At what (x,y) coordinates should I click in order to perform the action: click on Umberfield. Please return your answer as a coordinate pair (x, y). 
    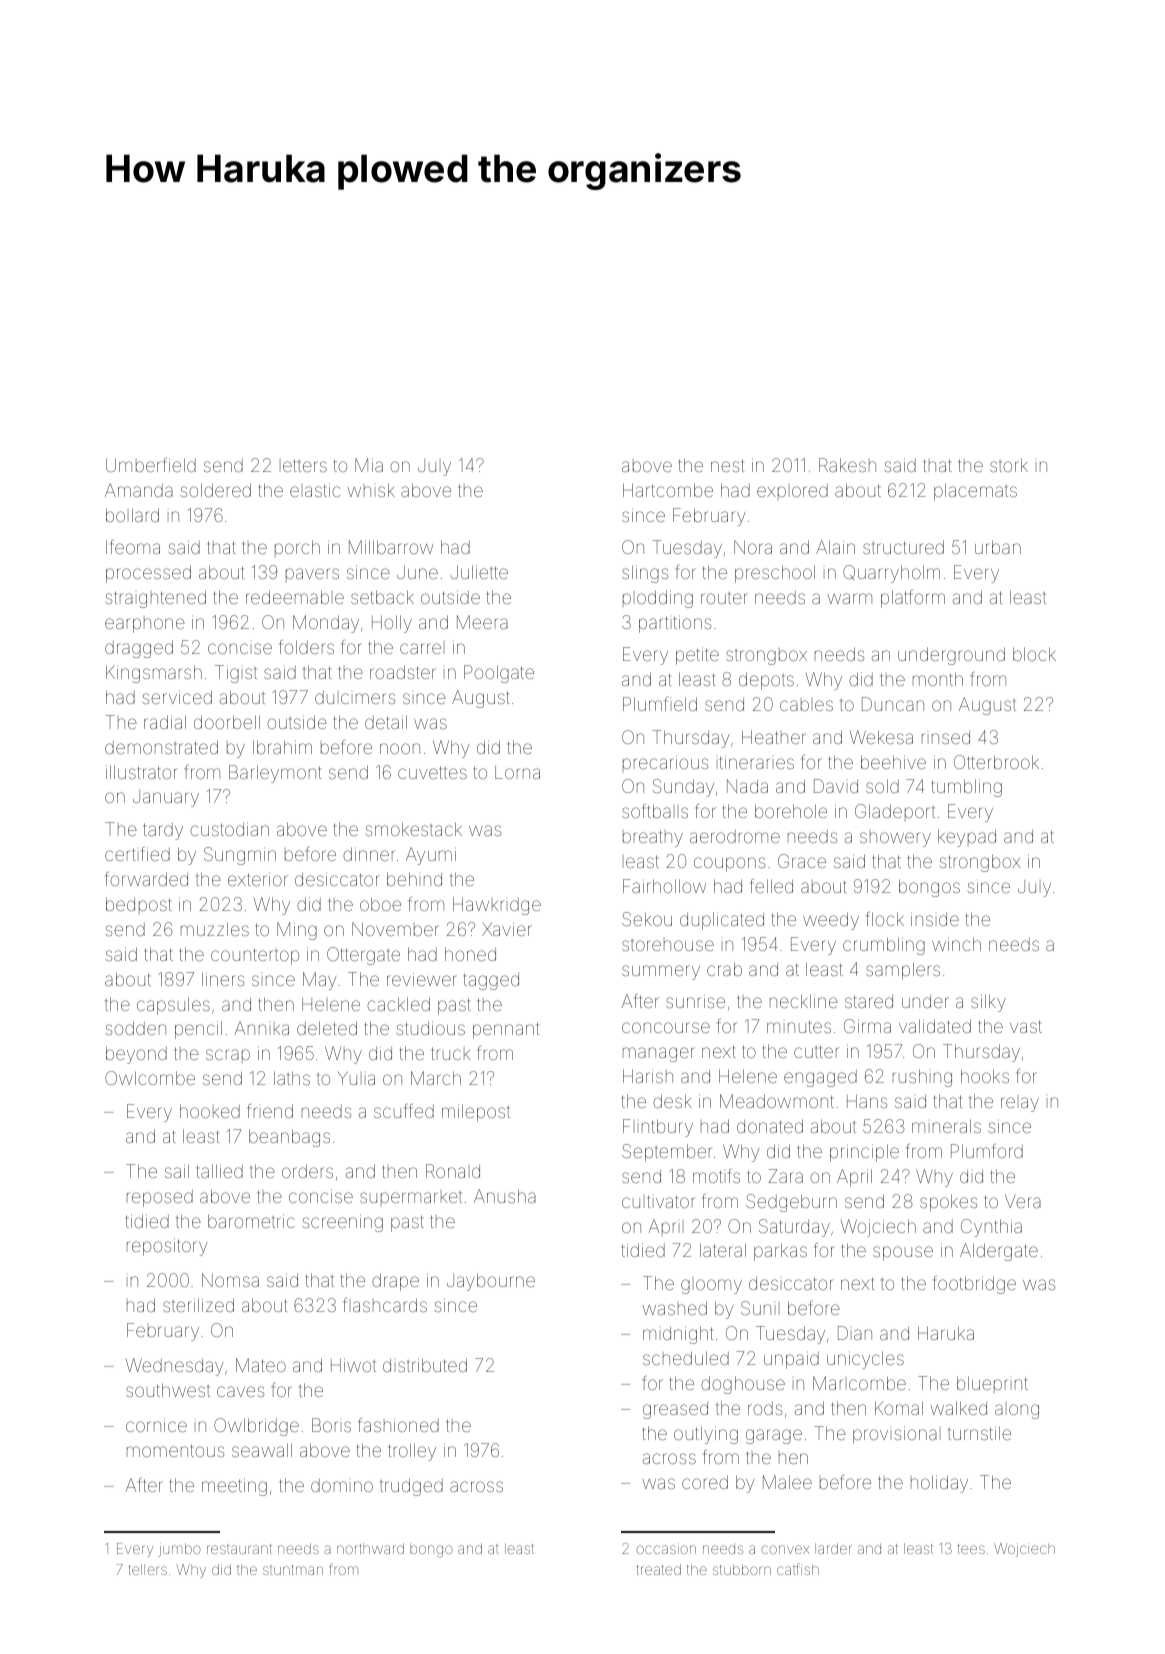
    Looking at the image, I should click on (151, 465).
